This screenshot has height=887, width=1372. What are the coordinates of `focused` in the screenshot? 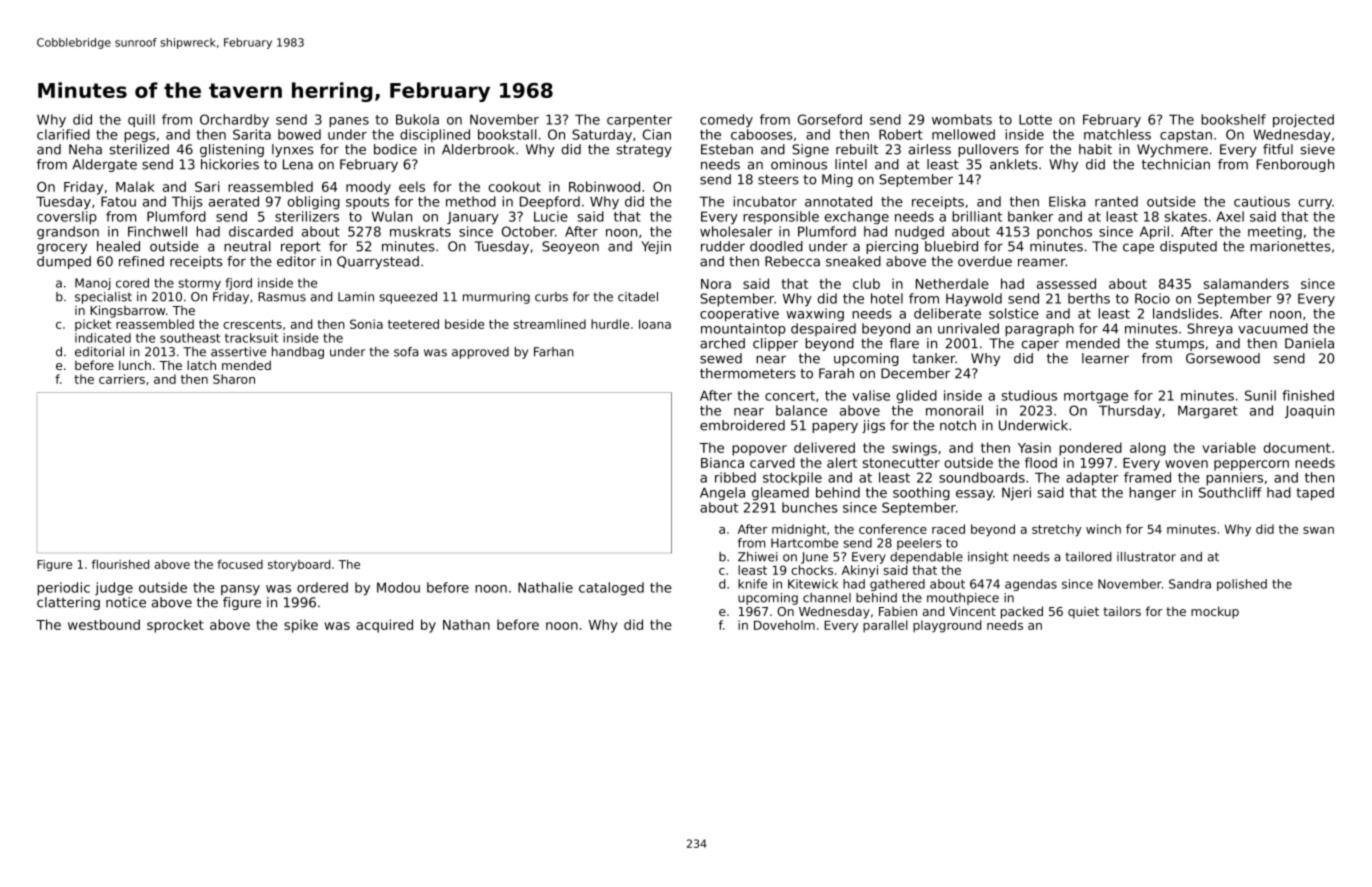 It's located at (240, 564).
